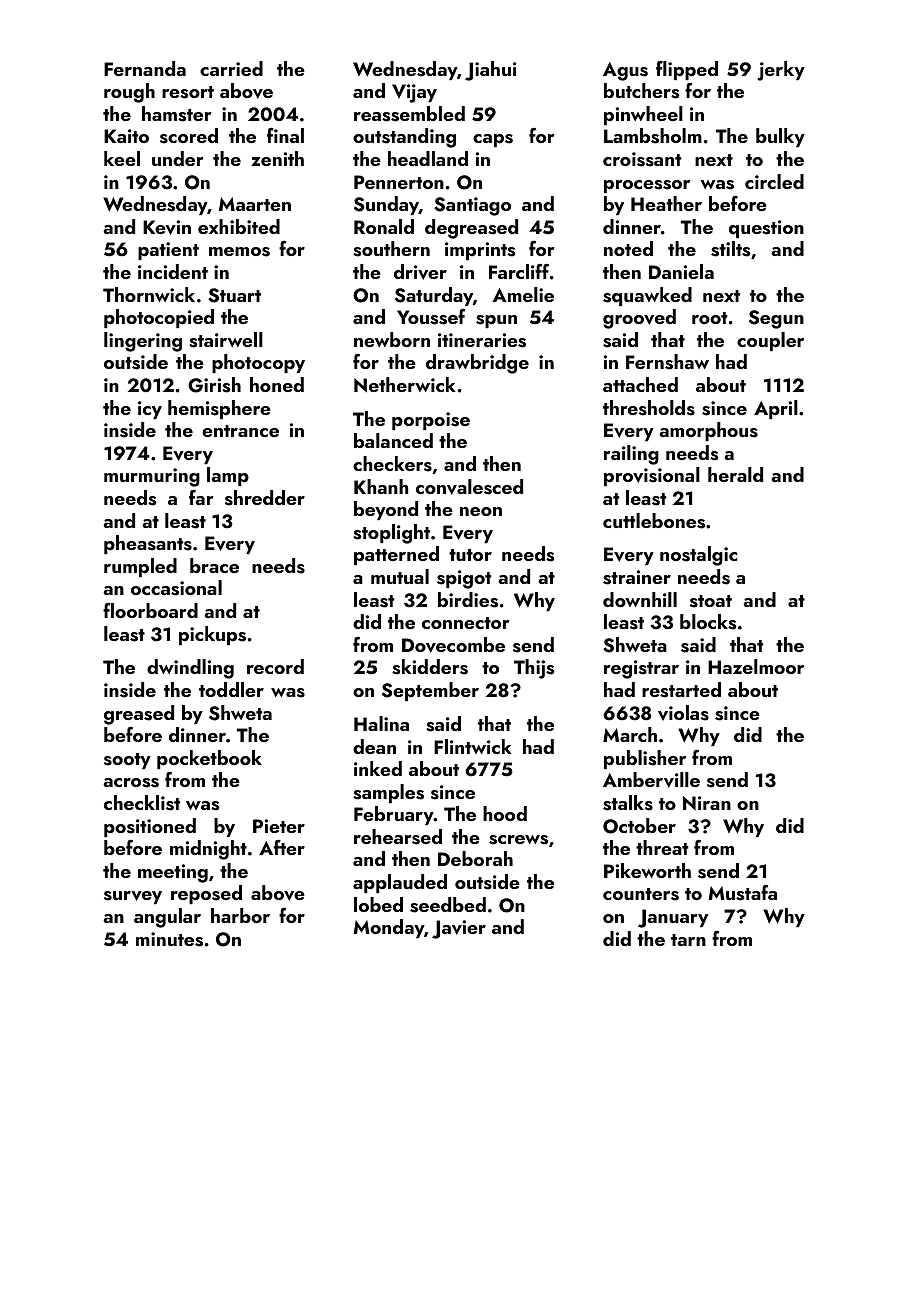  Describe the element at coordinates (631, 455) in the screenshot. I see `railing` at that location.
